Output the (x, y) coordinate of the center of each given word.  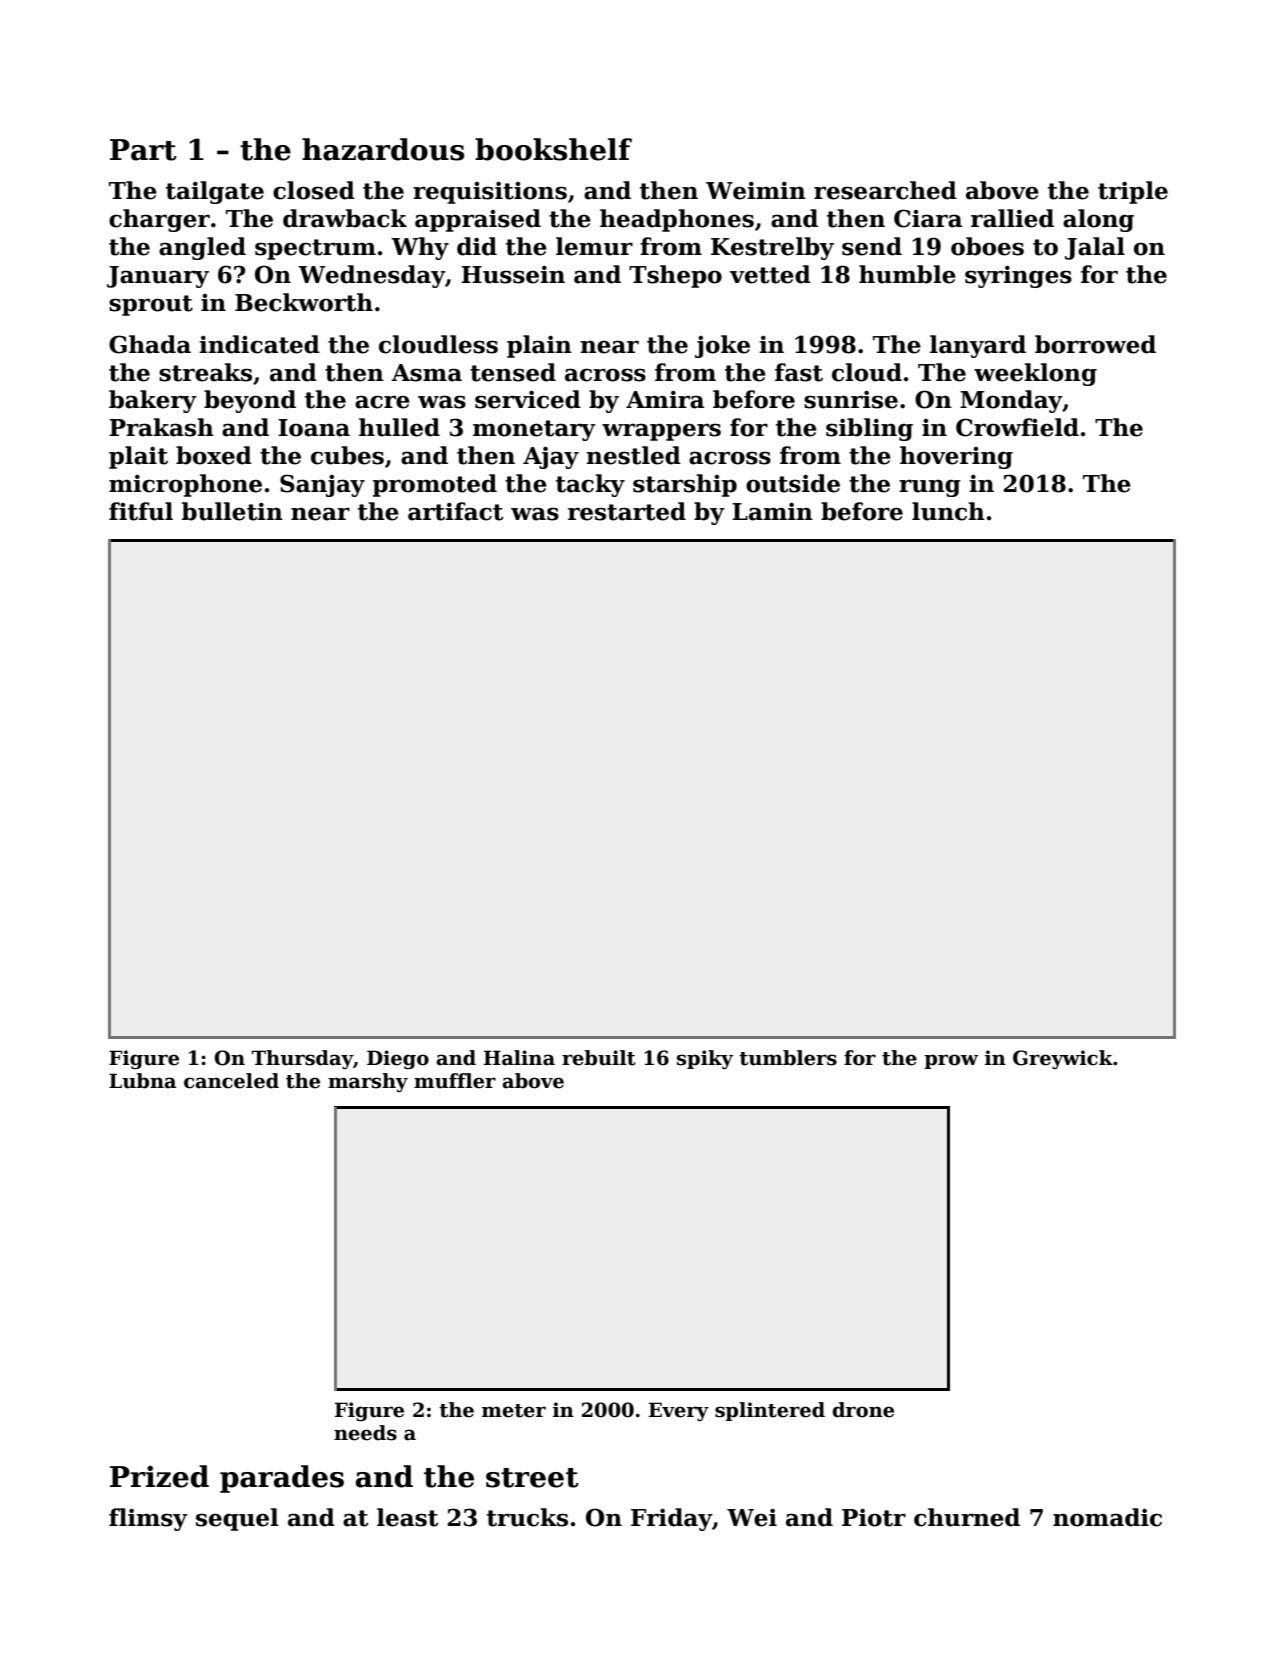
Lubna (142, 1081)
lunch (948, 511)
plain (539, 346)
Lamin (772, 511)
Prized (159, 1476)
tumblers (788, 1058)
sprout (151, 305)
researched (885, 190)
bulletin (232, 511)
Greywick (1063, 1059)
